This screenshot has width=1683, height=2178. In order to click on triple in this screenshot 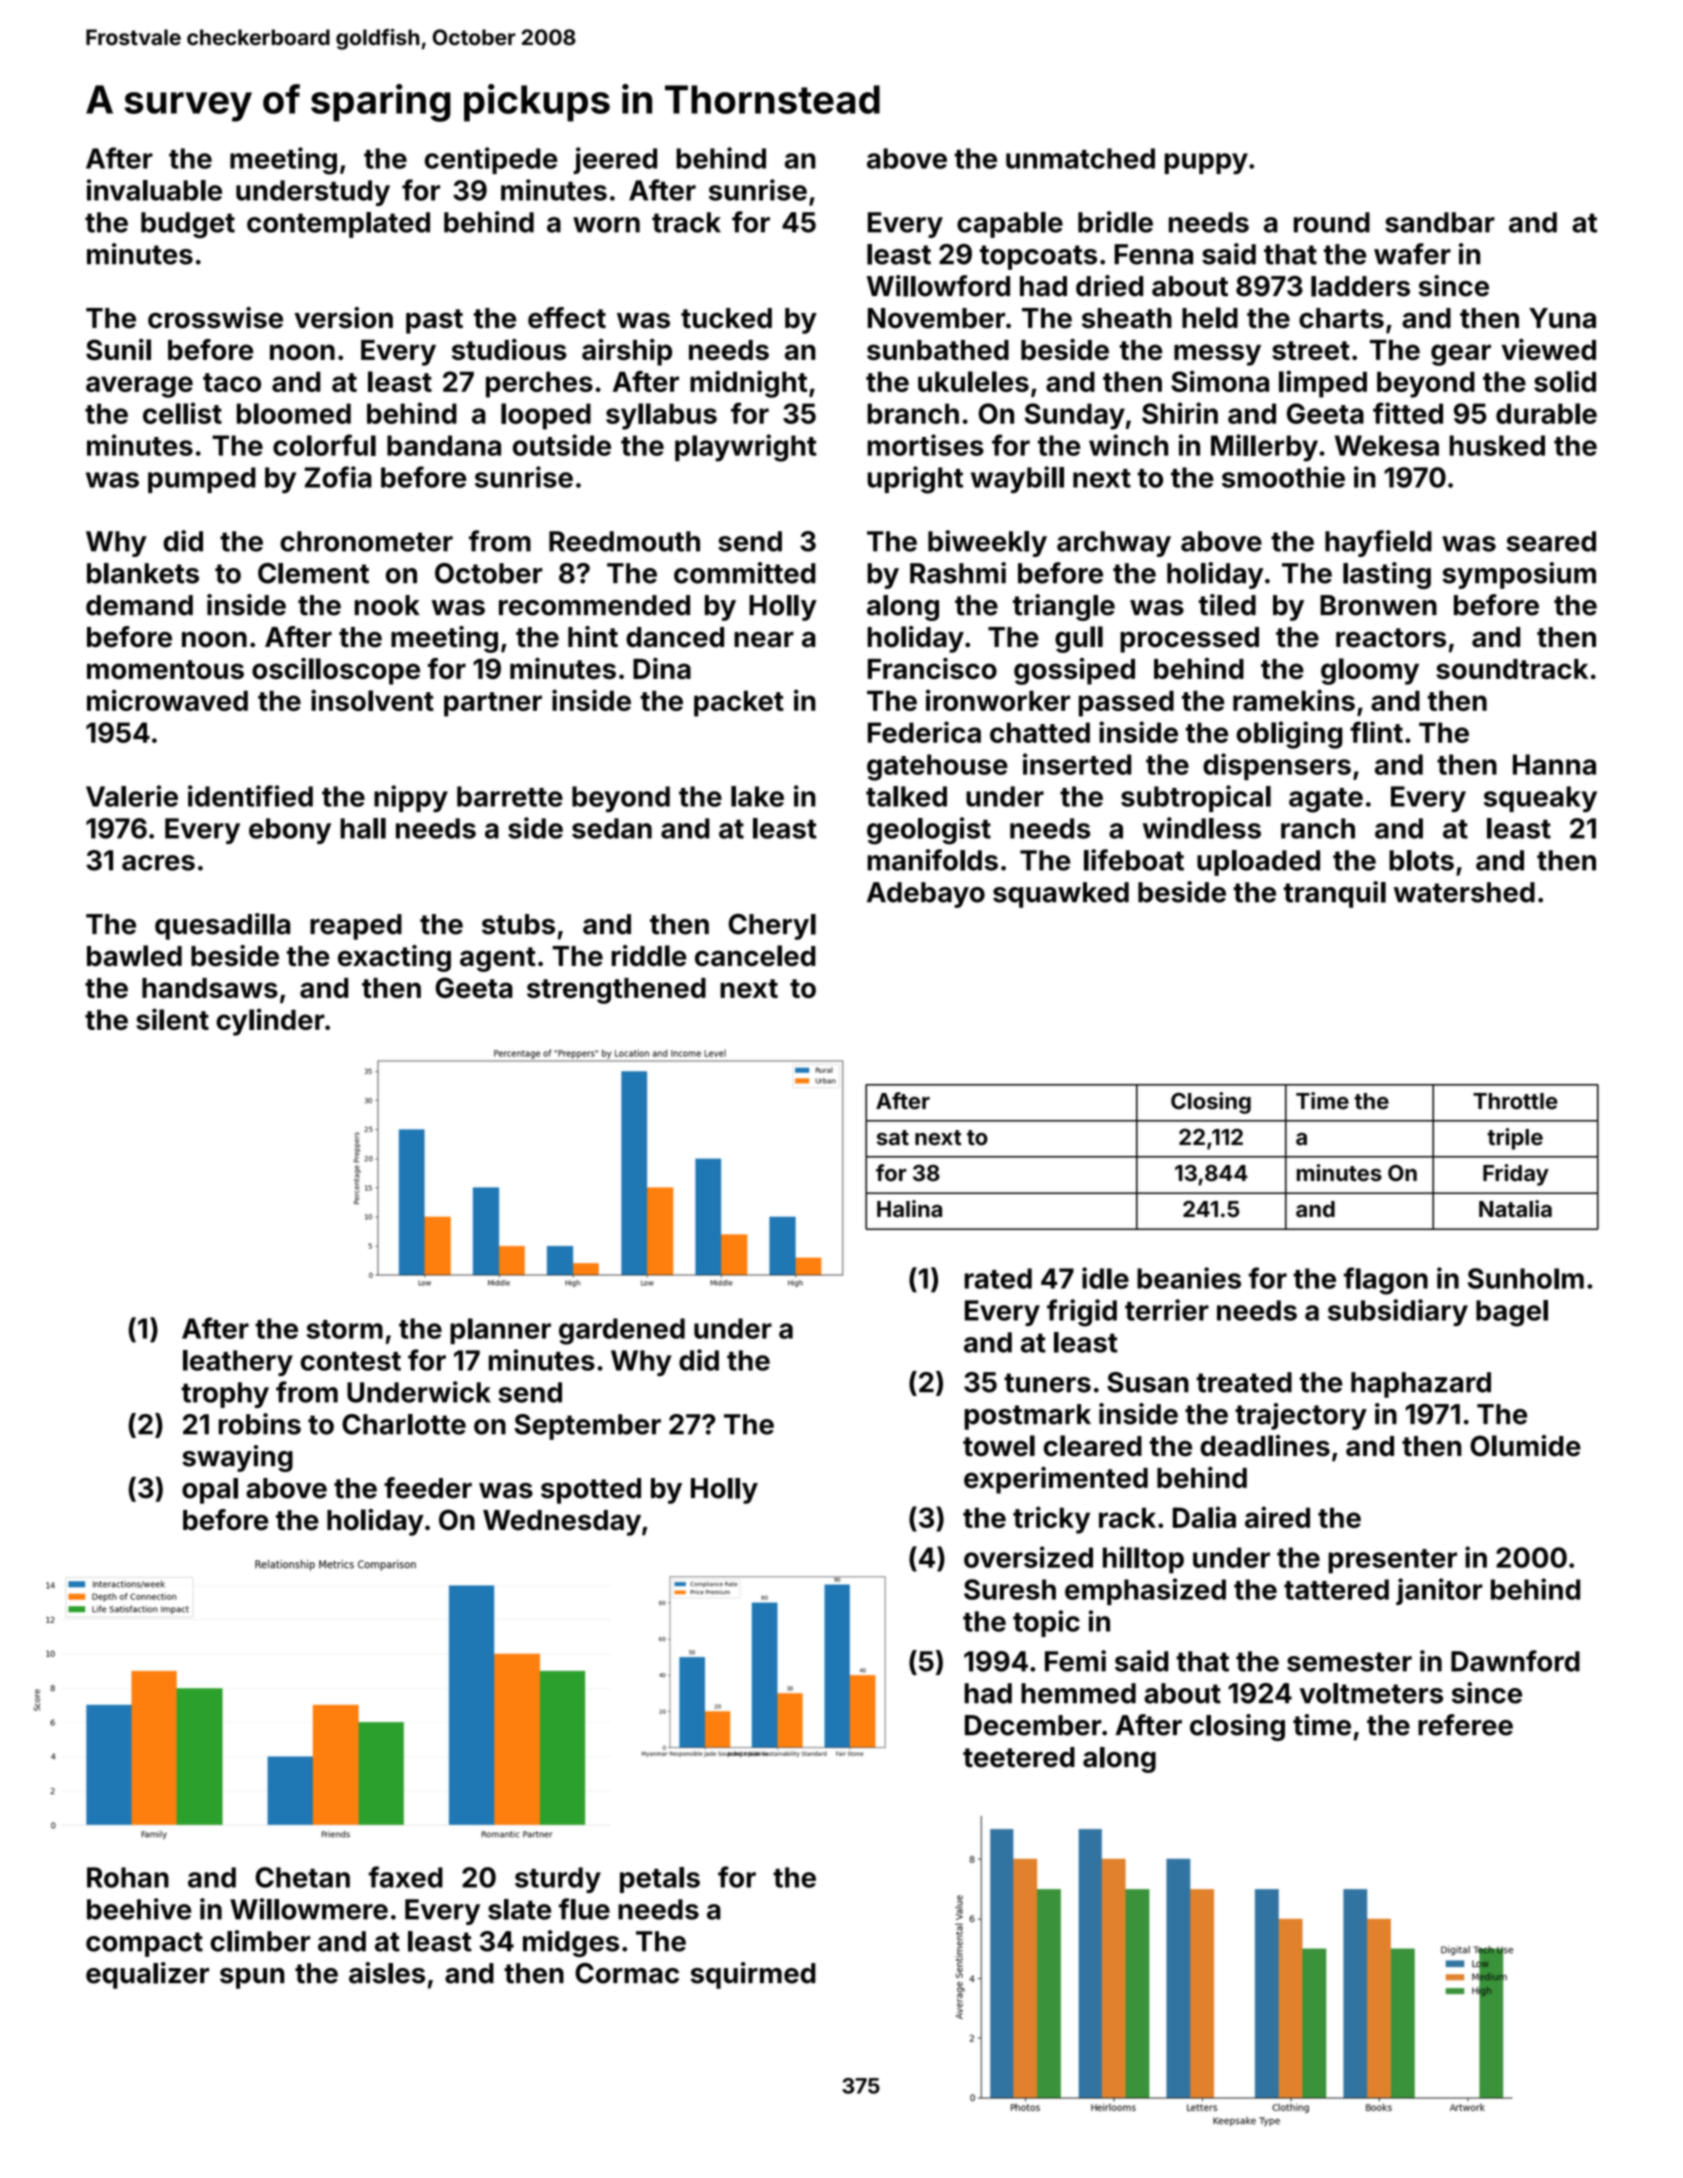, I will do `click(1515, 1139)`.
